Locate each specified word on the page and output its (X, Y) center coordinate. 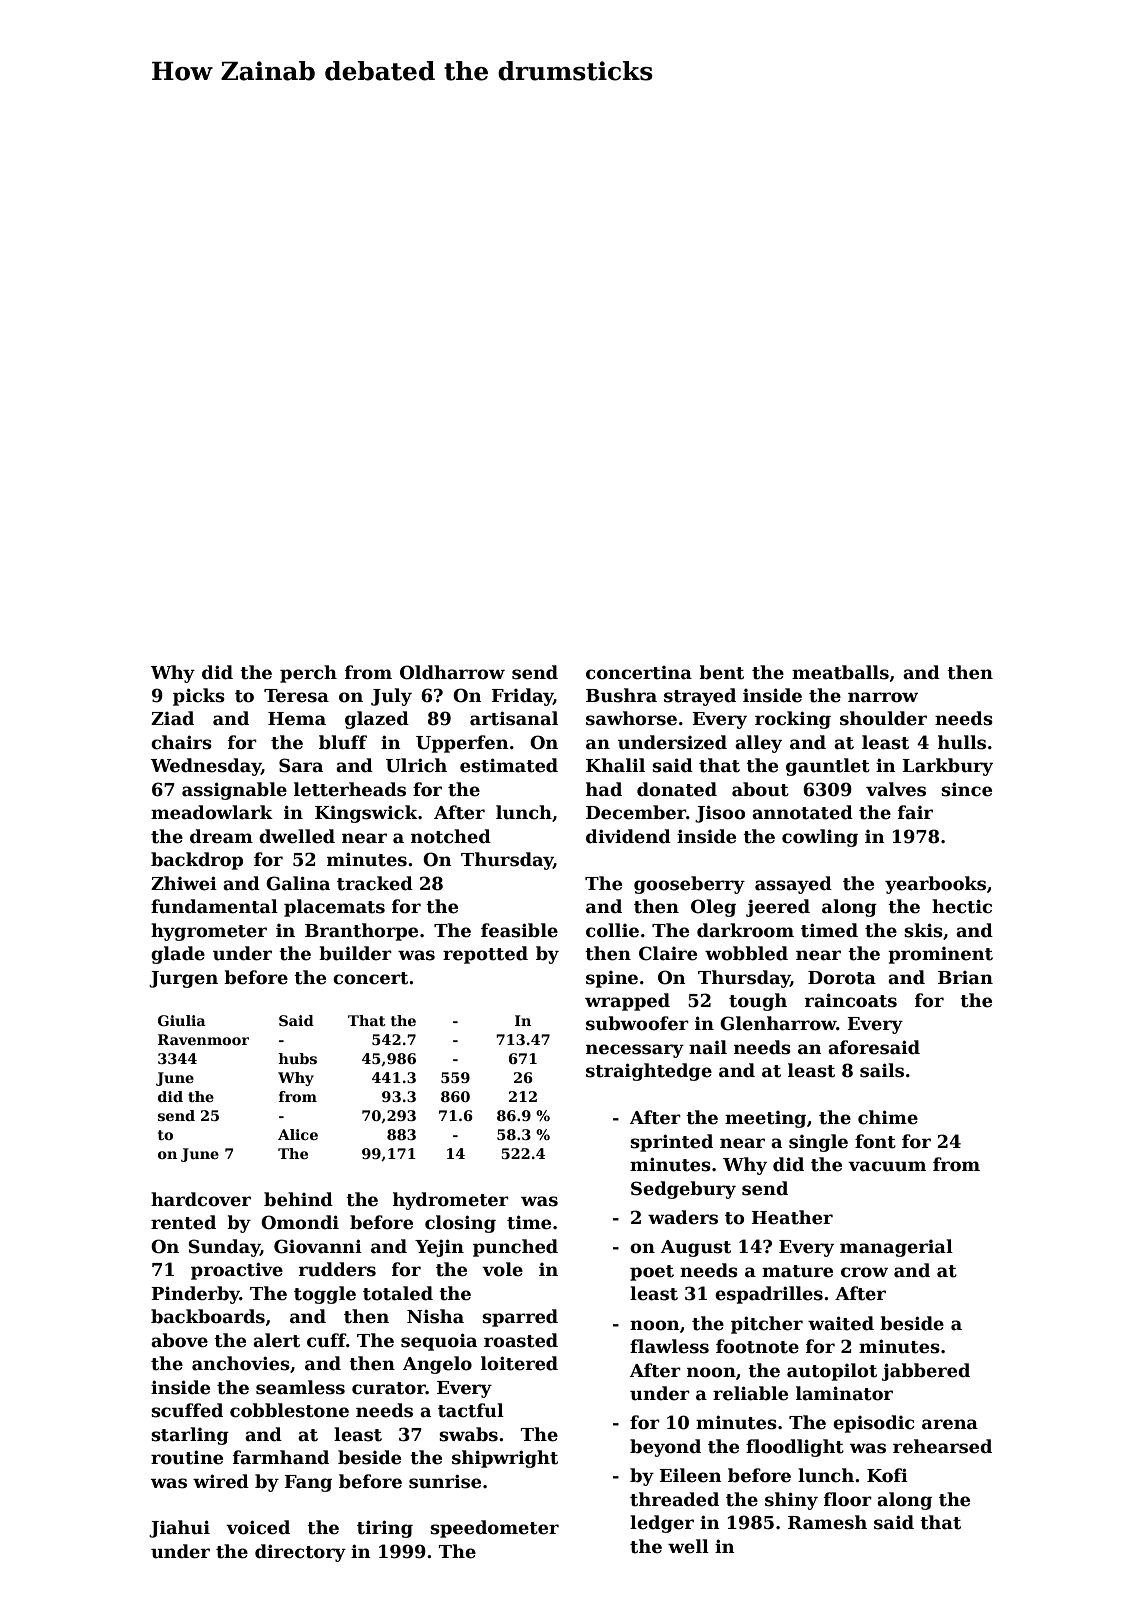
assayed (793, 885)
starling (190, 1436)
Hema (297, 719)
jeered (778, 908)
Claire (668, 953)
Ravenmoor (203, 1039)
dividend (628, 836)
